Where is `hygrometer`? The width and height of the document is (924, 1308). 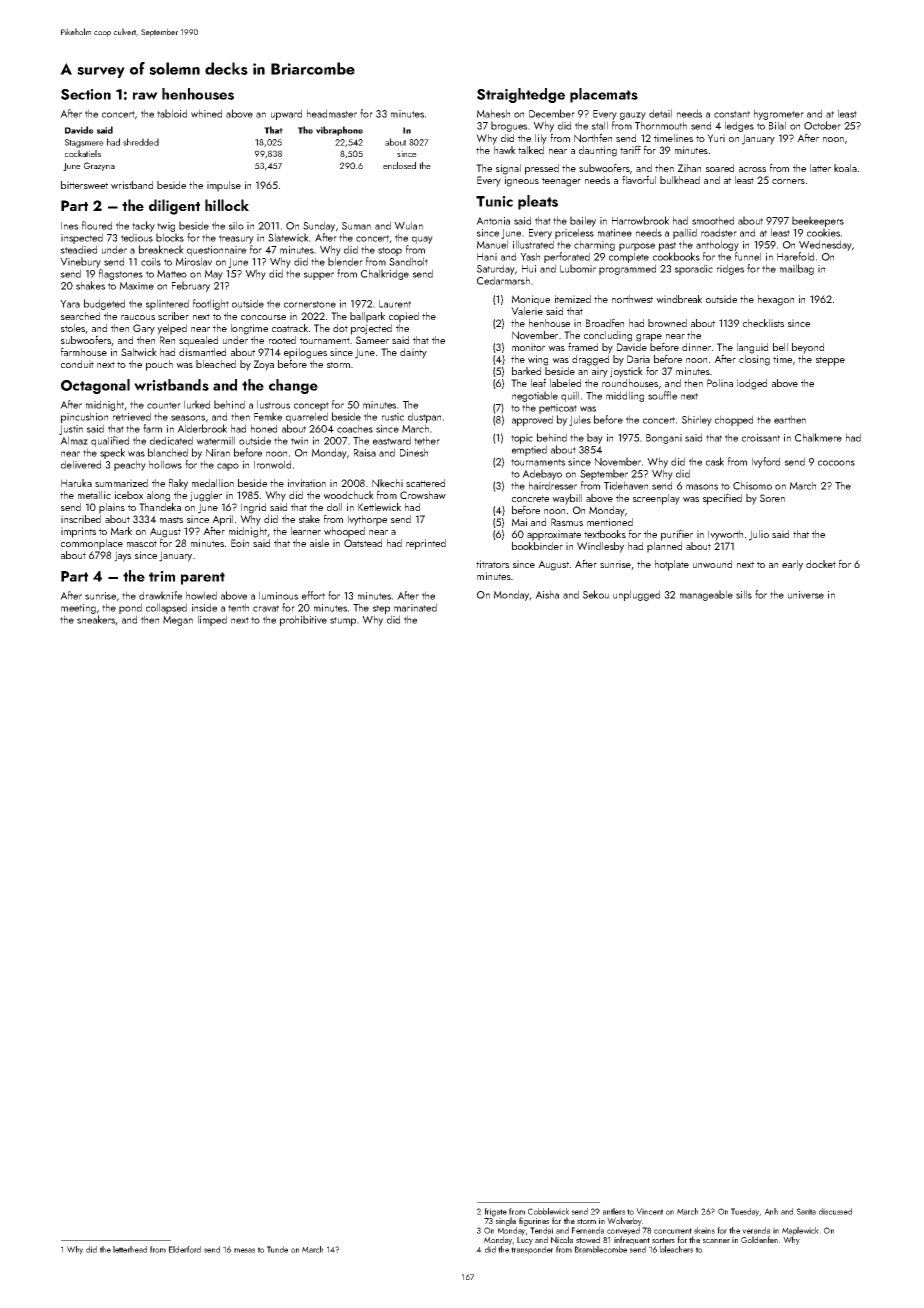 hygrometer is located at coordinates (779, 114).
